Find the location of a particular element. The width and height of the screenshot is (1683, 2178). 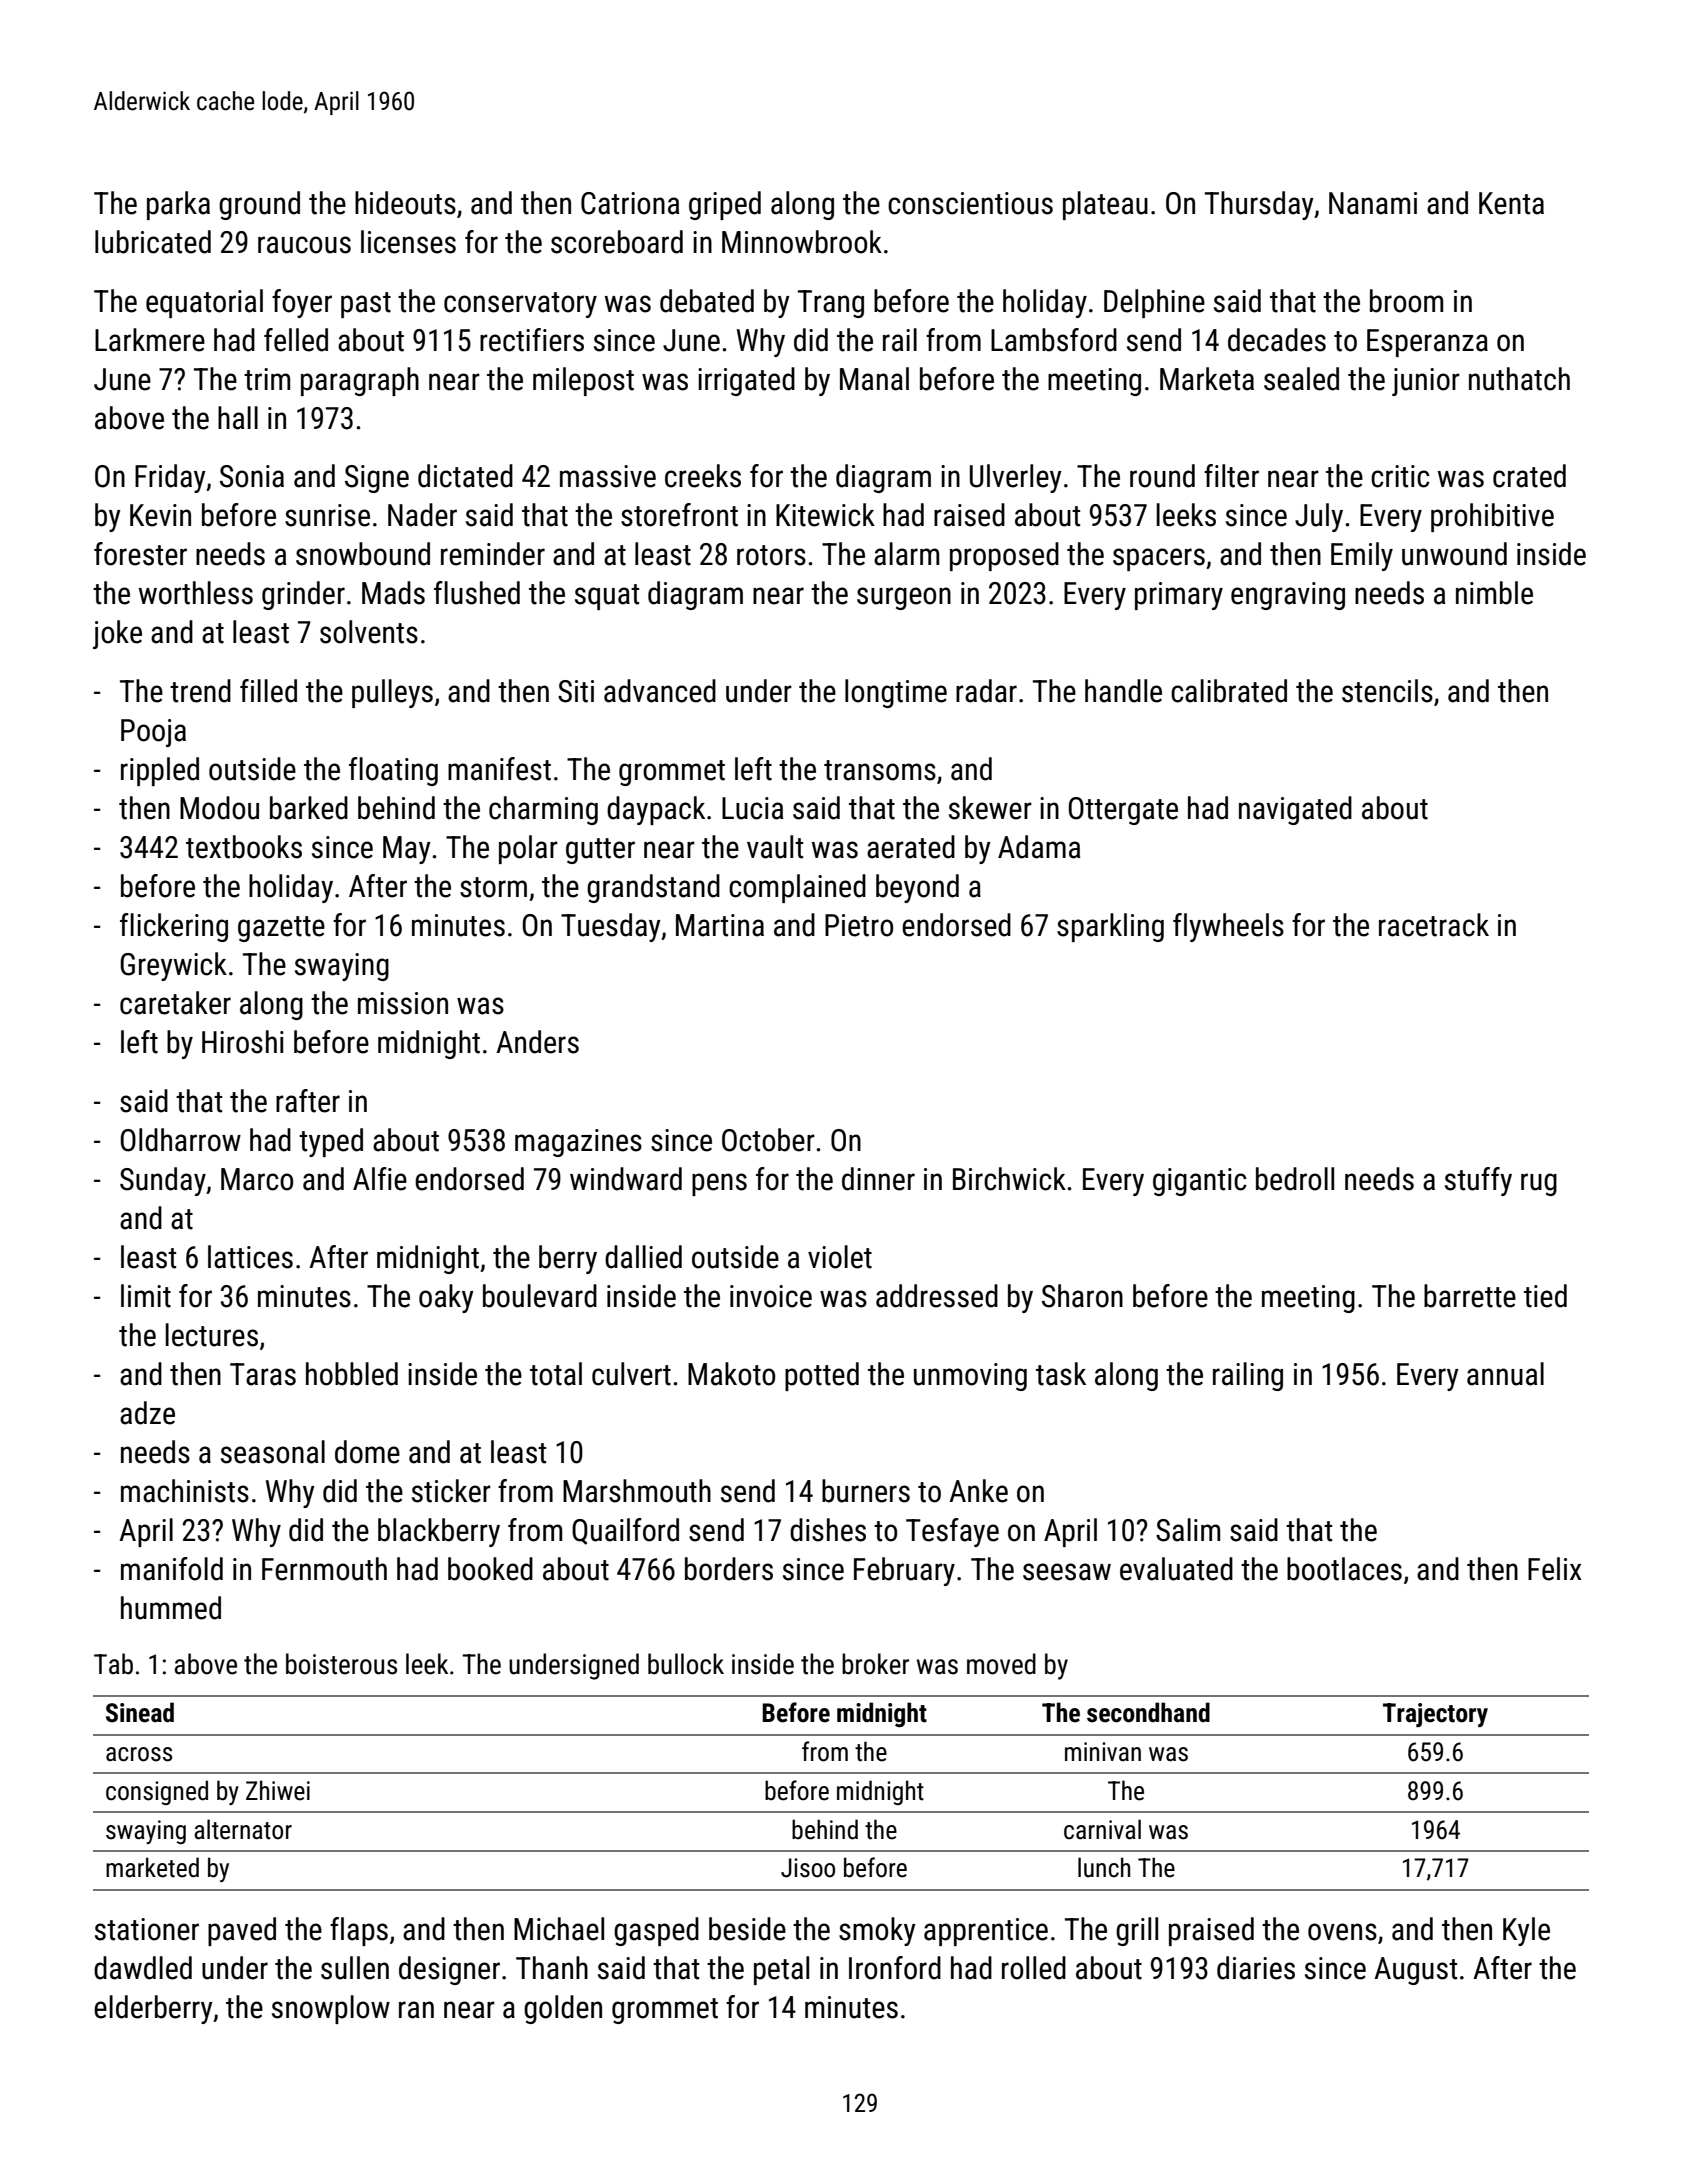

vault is located at coordinates (775, 847).
